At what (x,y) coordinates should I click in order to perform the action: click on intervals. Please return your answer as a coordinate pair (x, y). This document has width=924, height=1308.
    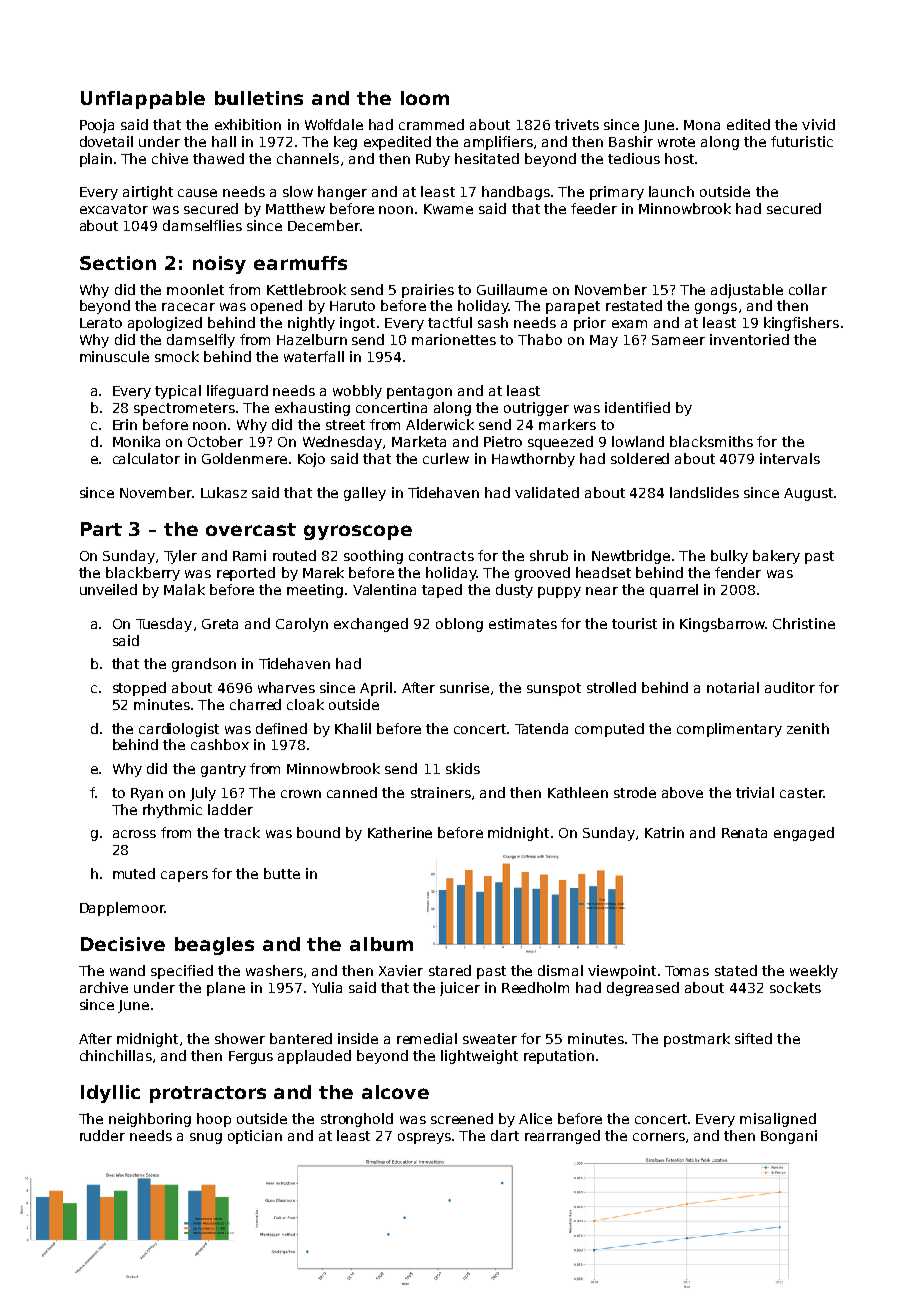
    Looking at the image, I should click on (790, 458).
